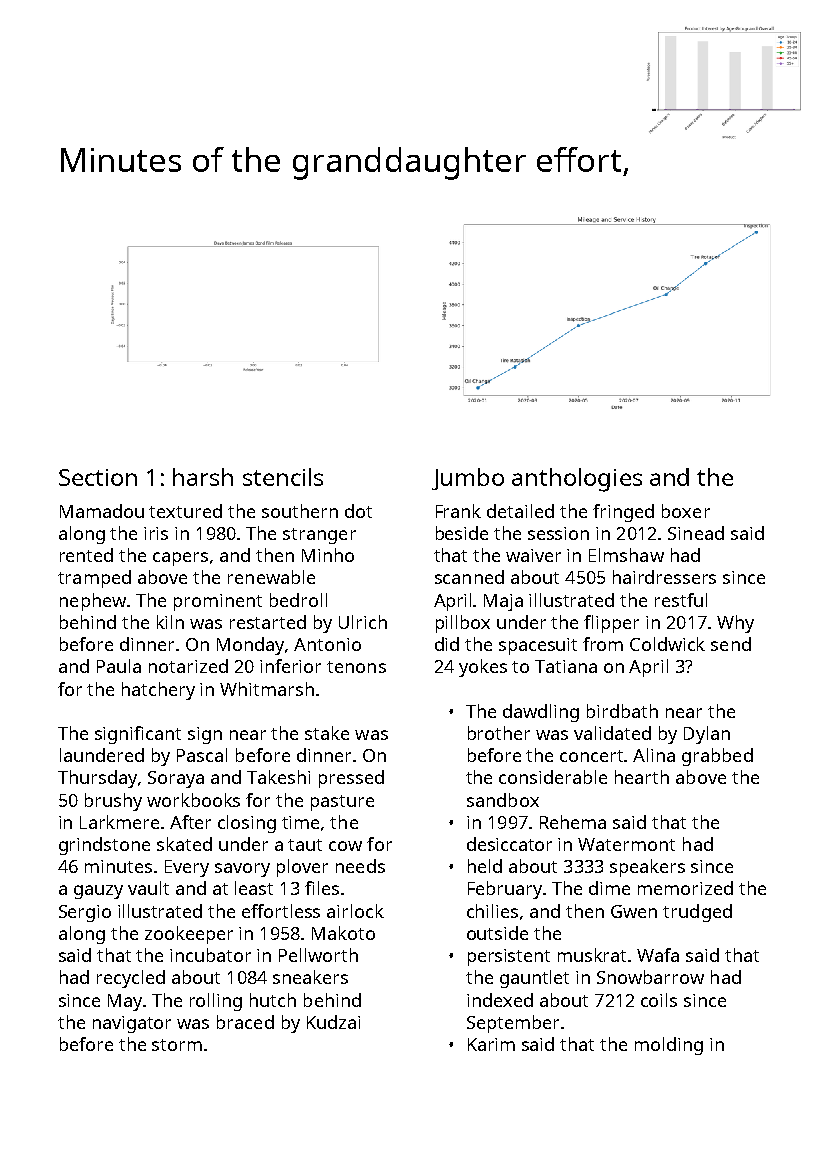 The height and width of the screenshot is (1172, 826). I want to click on stencils, so click(283, 477).
